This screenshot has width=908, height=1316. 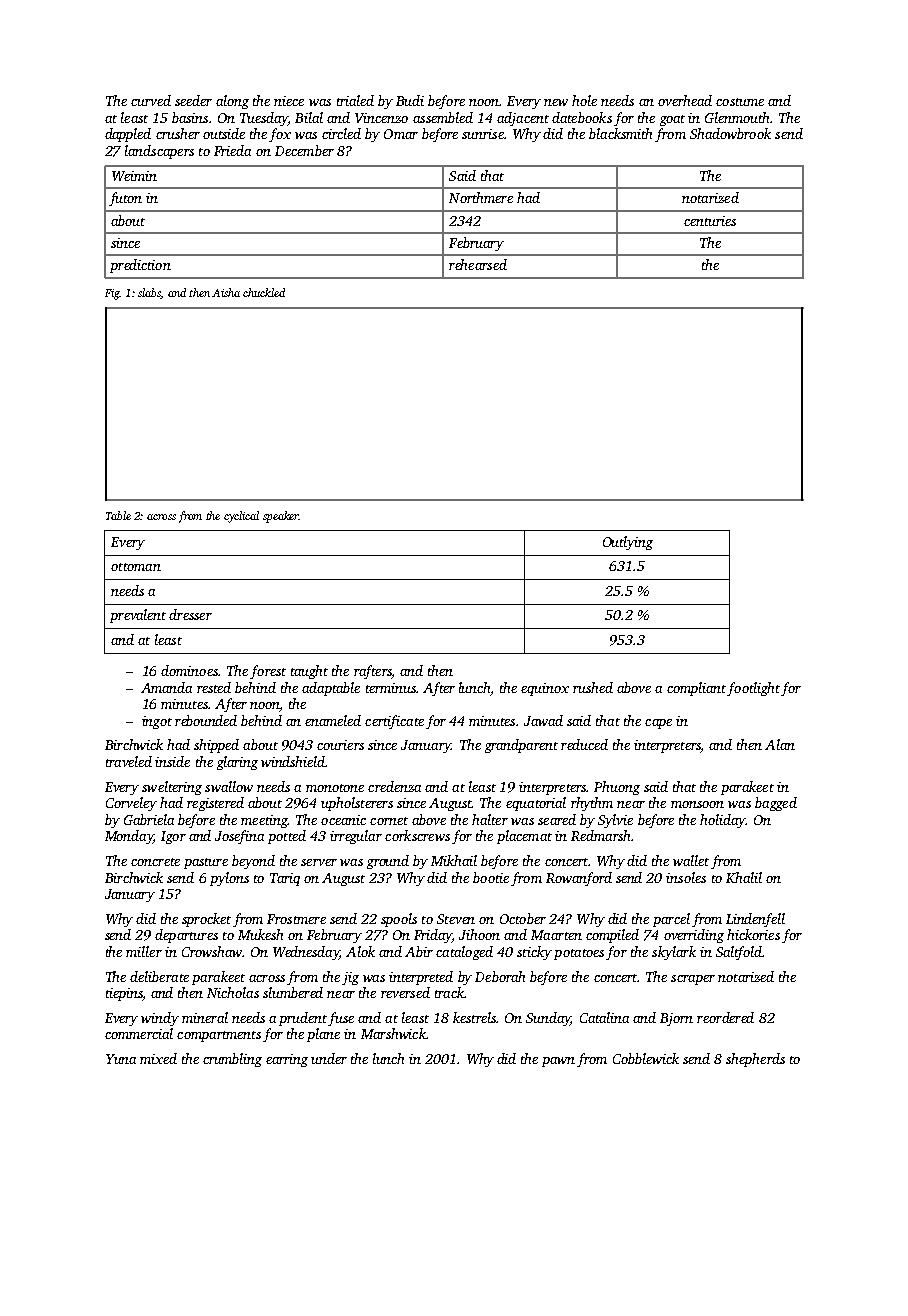 I want to click on tiepins, so click(x=124, y=994).
